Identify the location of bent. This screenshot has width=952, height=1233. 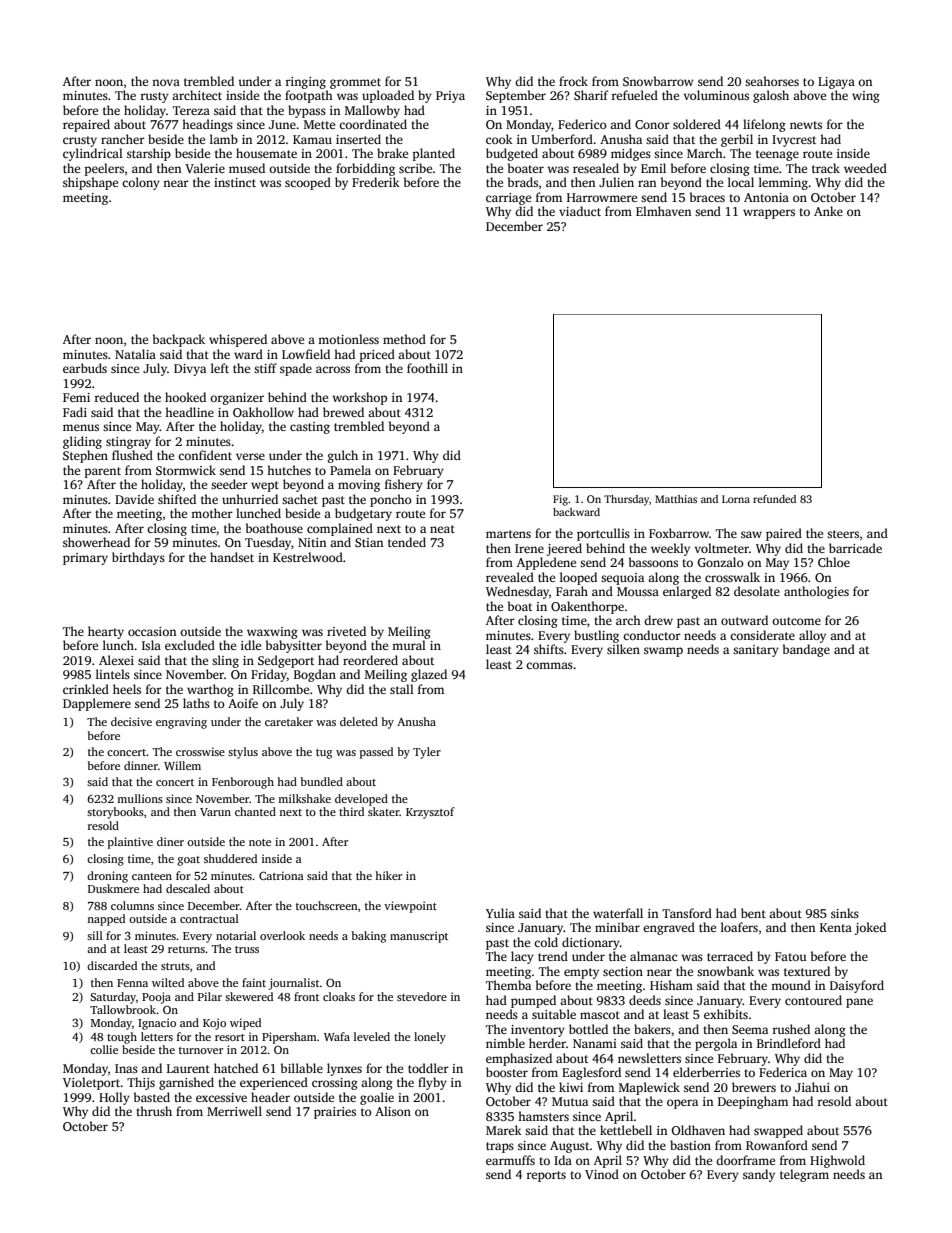
(753, 913).
